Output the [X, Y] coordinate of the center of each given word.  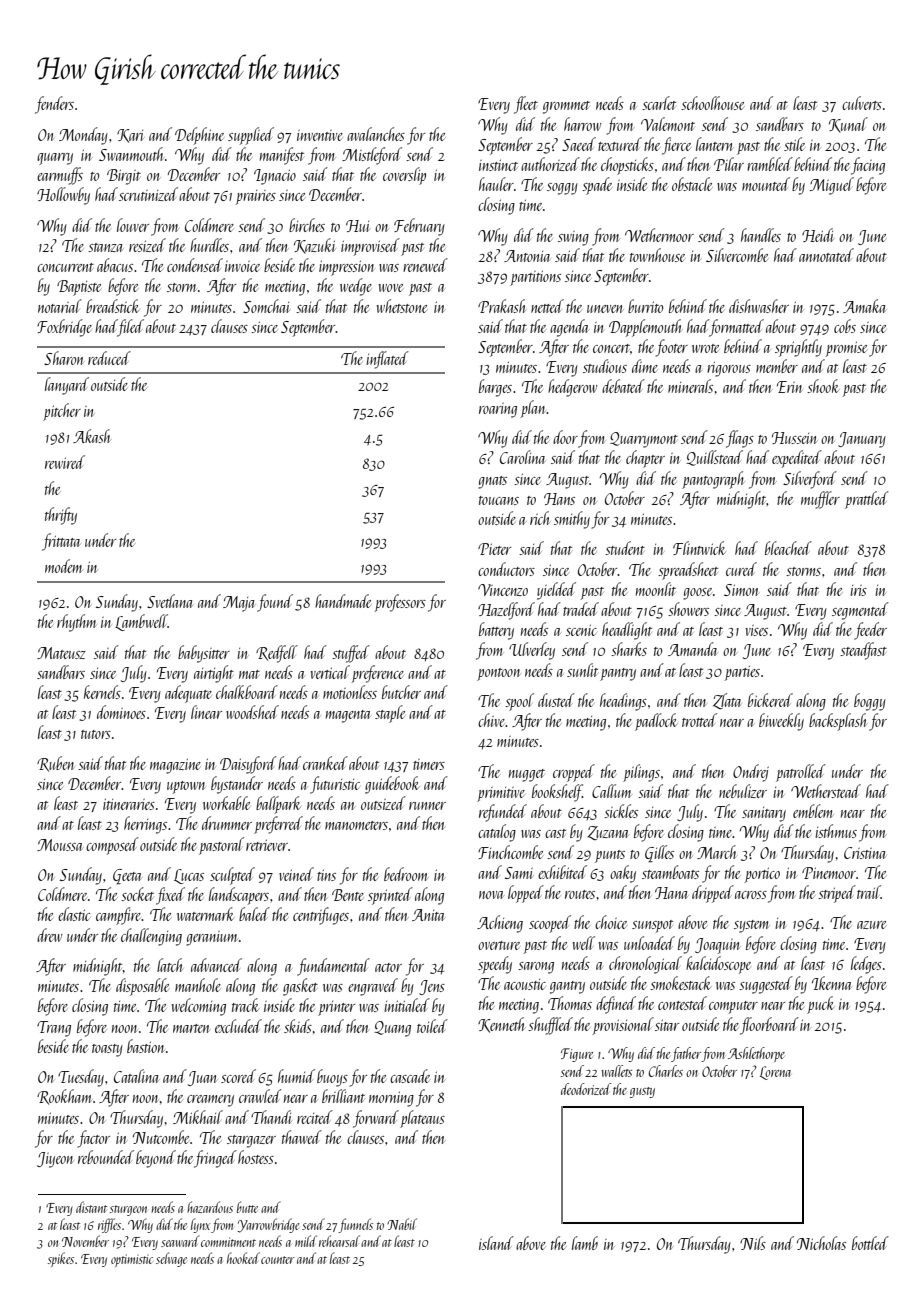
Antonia [527, 256]
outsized [383, 803]
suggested [766, 985]
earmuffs [60, 176]
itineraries [129, 804]
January [862, 440]
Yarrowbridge [268, 1225]
